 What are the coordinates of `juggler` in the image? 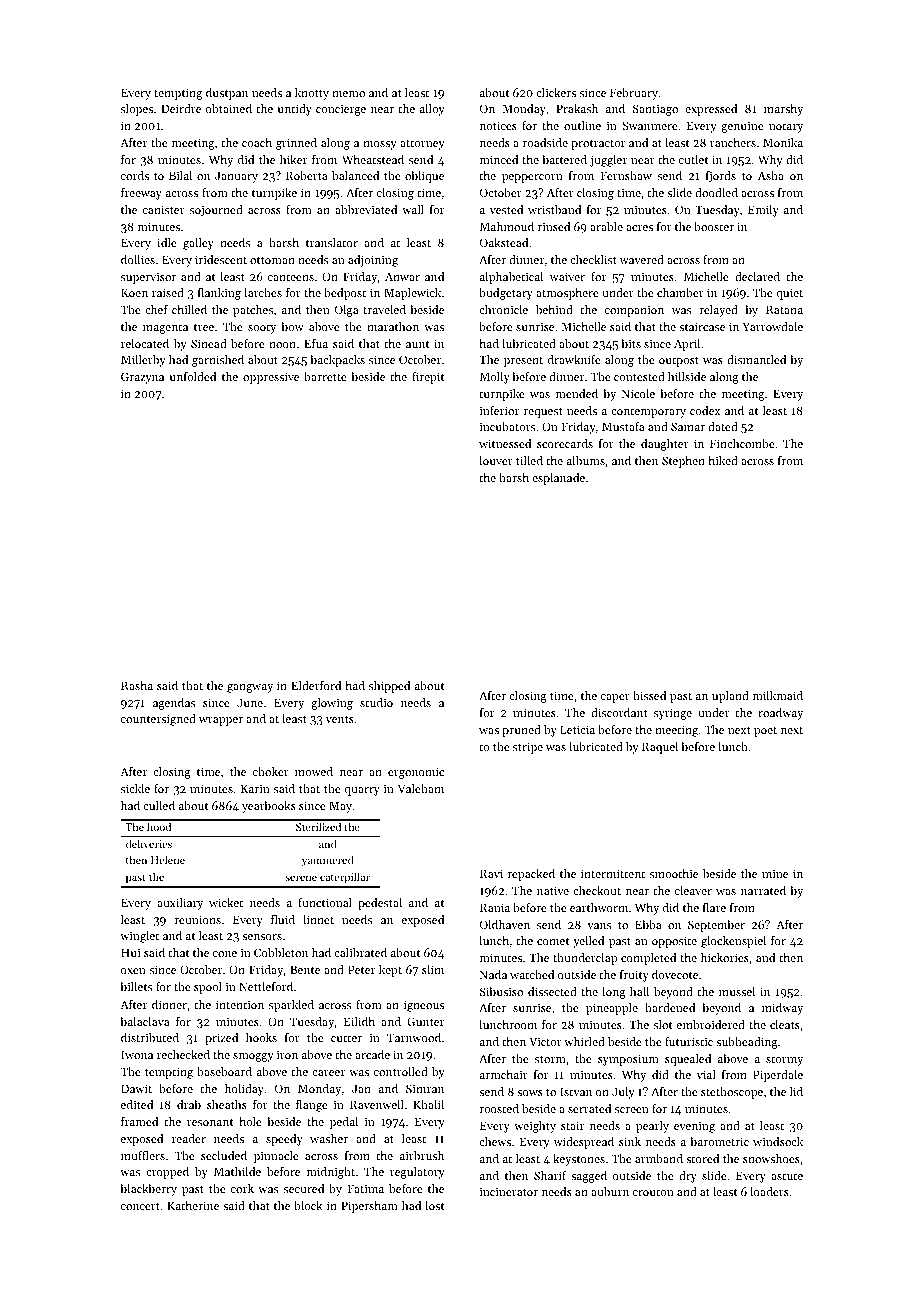 It's located at (608, 161).
